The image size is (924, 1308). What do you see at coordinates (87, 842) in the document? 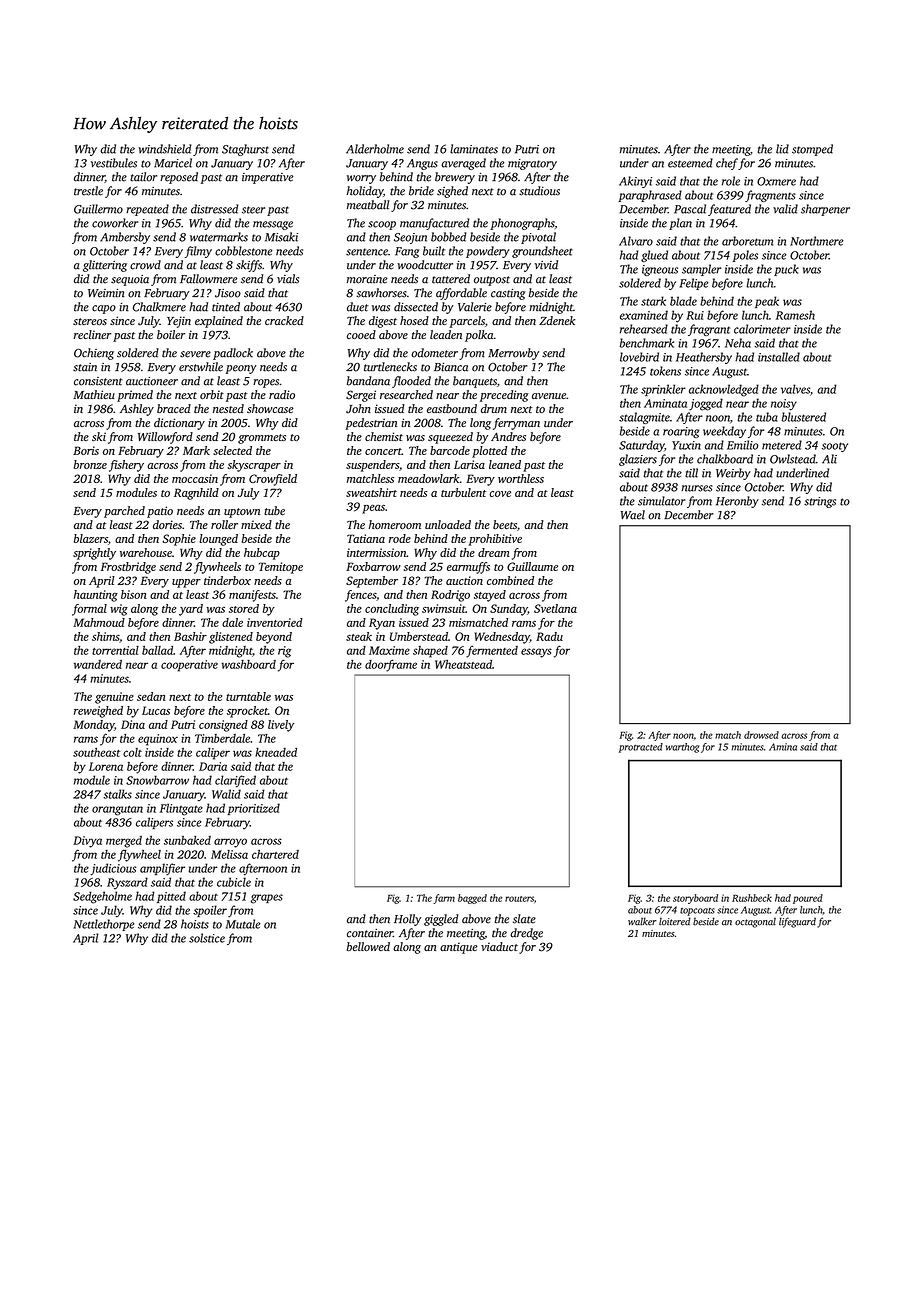
I see `Divya` at bounding box center [87, 842].
